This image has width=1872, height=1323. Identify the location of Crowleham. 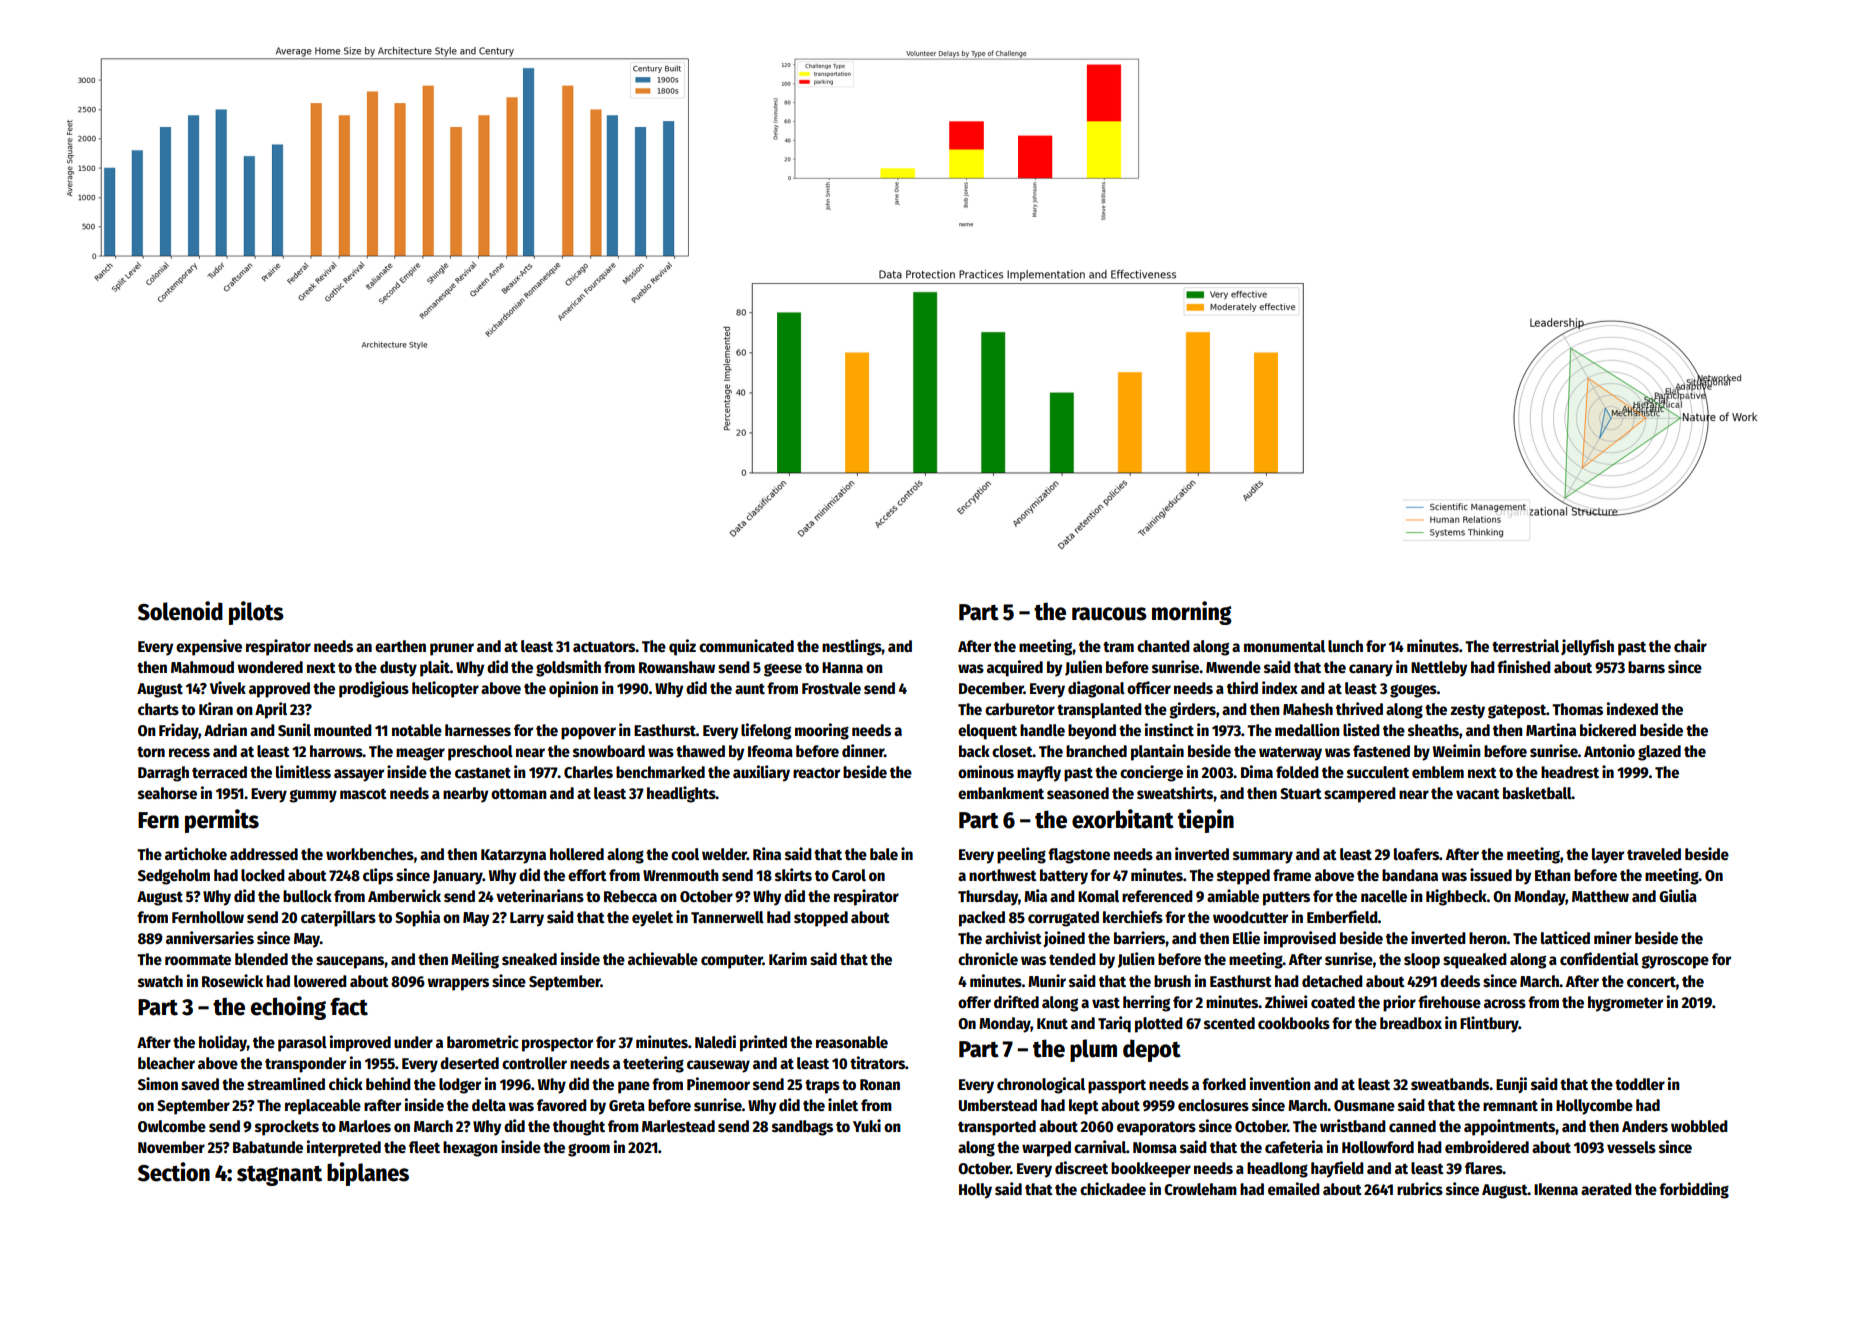
(1200, 1189).
